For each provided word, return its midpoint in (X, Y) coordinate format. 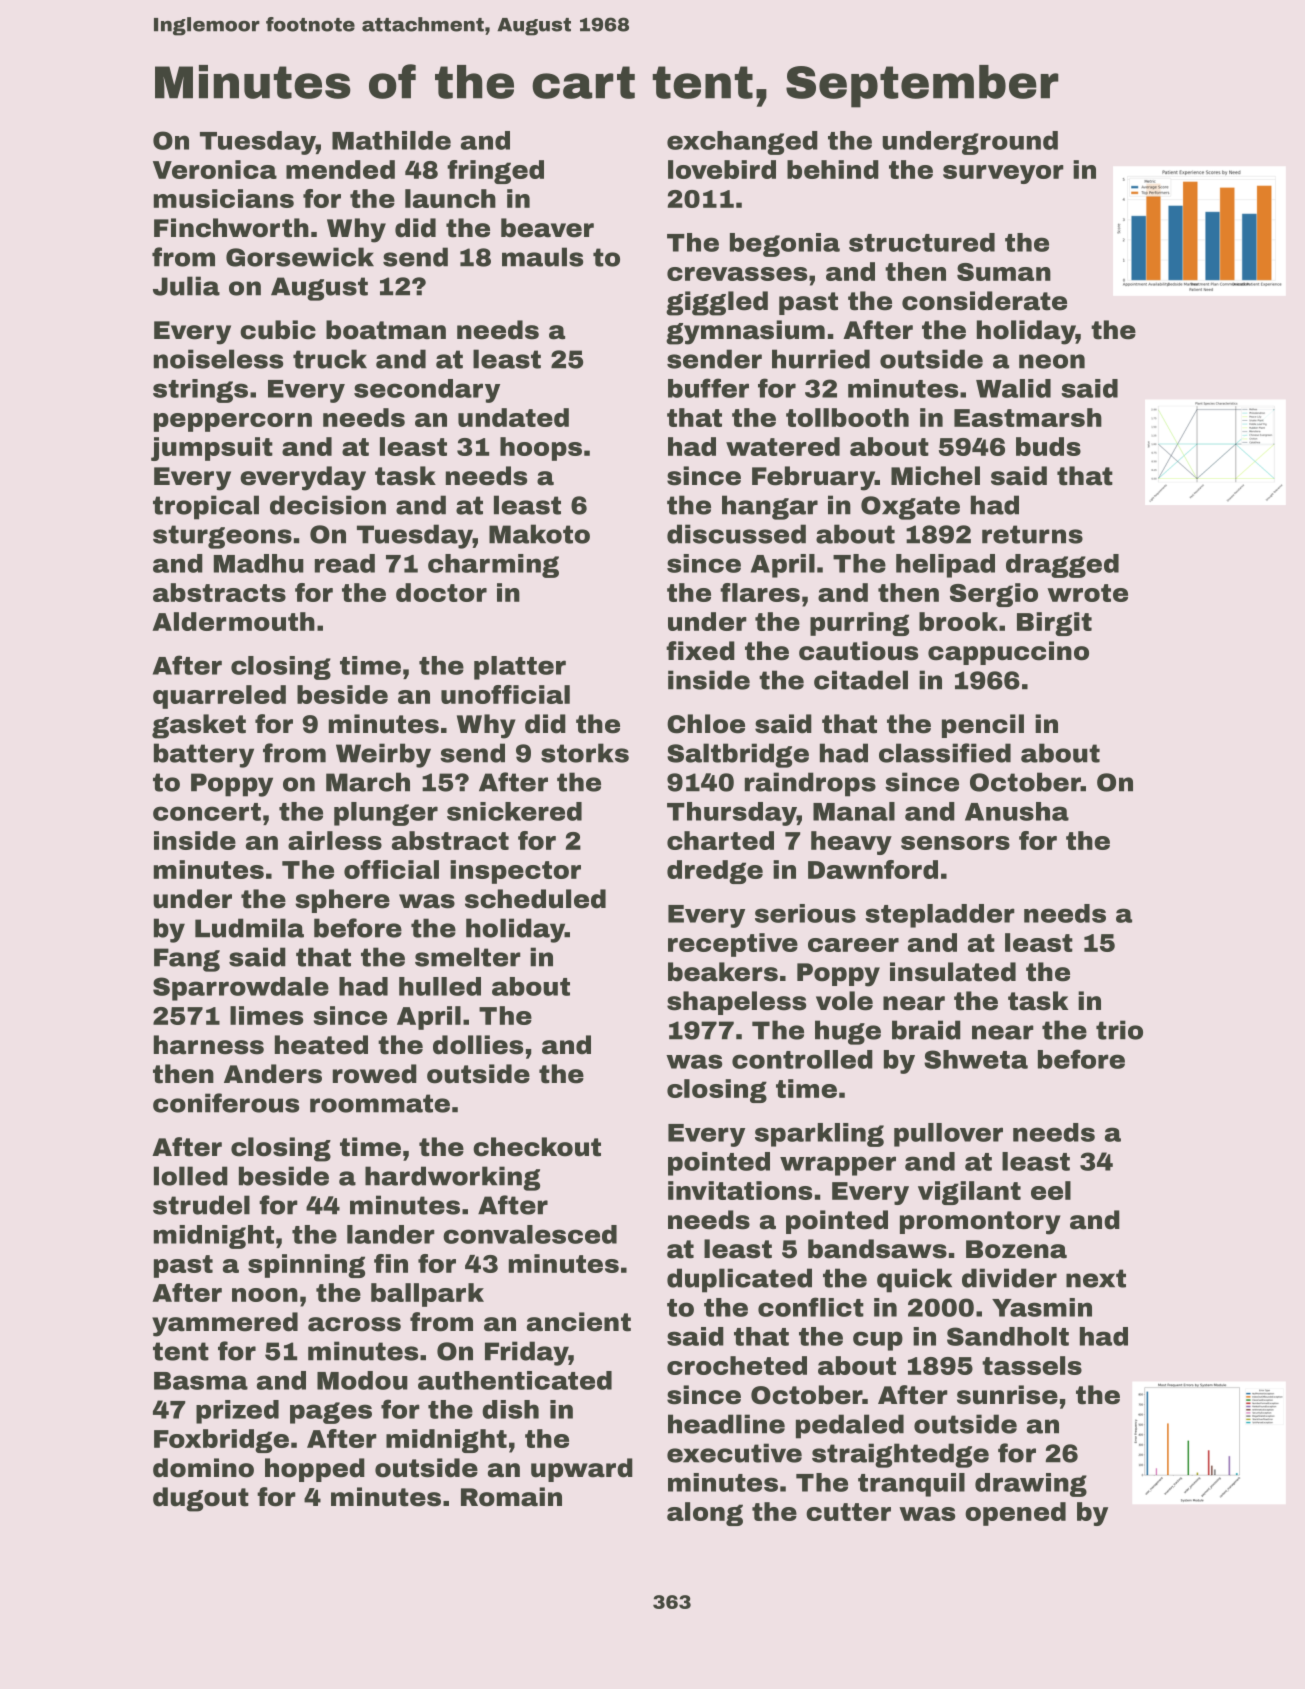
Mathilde (391, 140)
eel (1051, 1190)
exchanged (742, 143)
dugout (201, 1499)
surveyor (1003, 174)
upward (582, 1470)
